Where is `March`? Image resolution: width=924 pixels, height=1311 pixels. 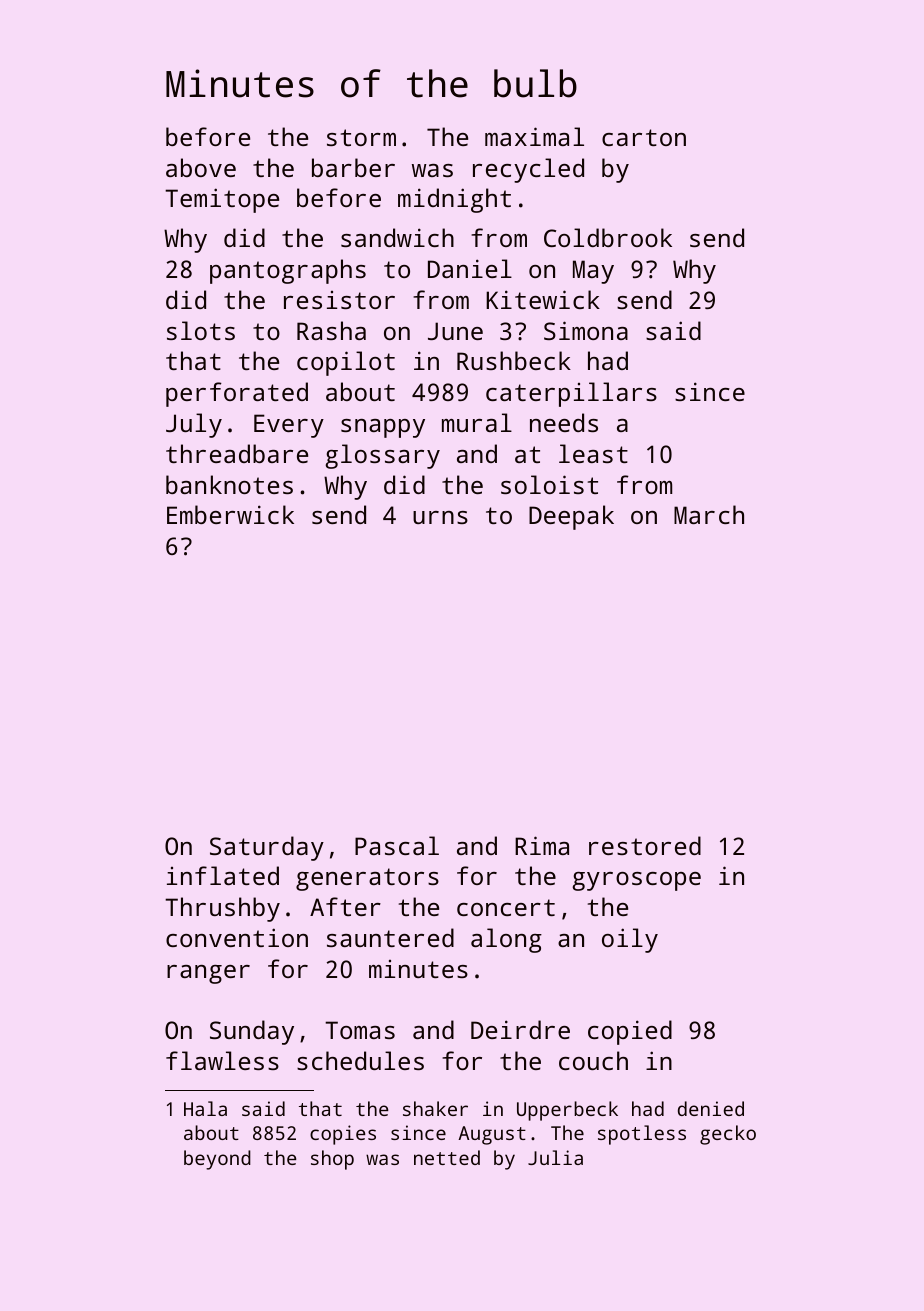 March is located at coordinates (709, 514).
